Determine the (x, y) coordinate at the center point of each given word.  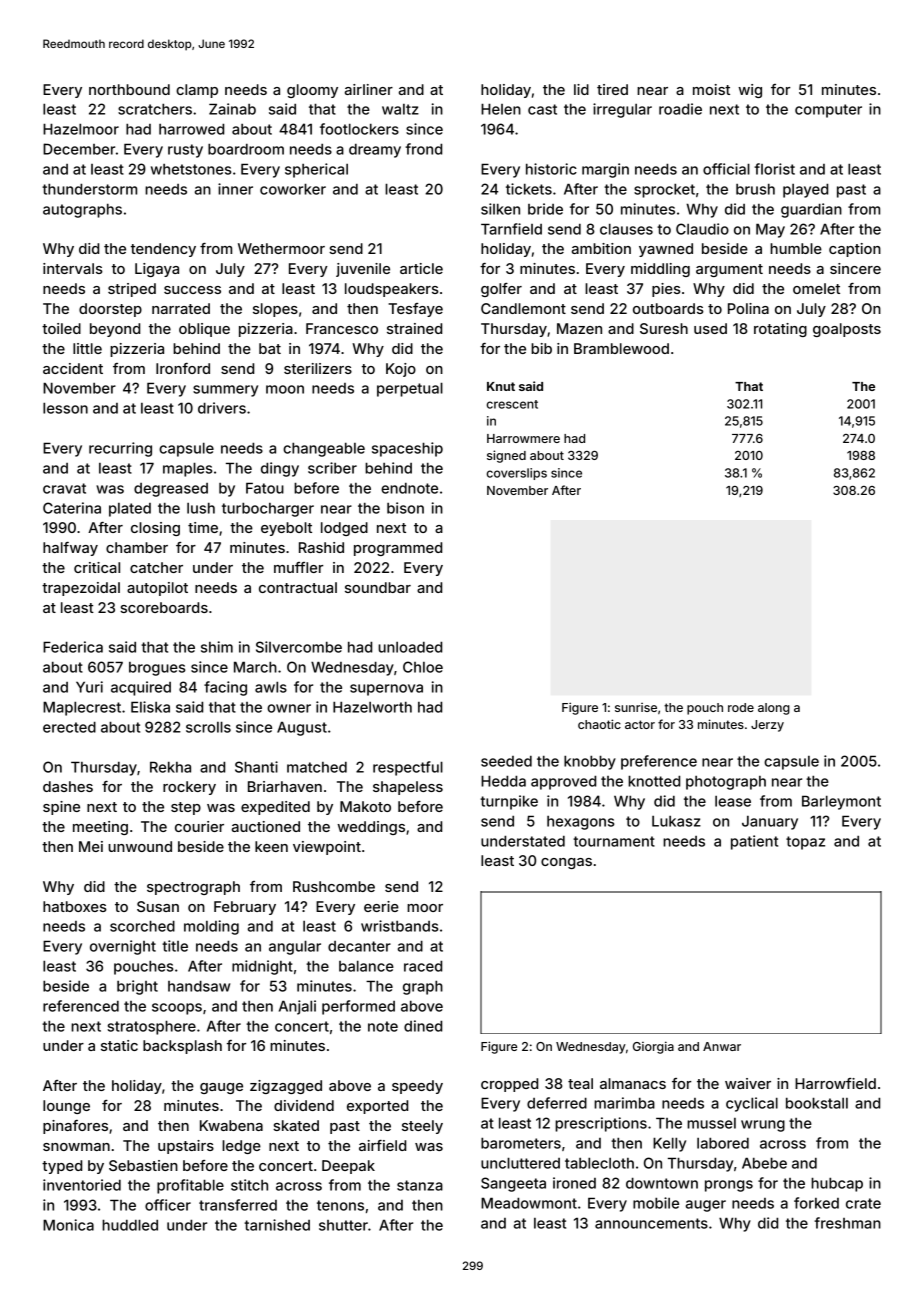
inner (235, 189)
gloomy (312, 91)
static (119, 1045)
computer (828, 111)
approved (563, 782)
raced (423, 966)
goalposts (847, 330)
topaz (805, 843)
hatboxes (75, 906)
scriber (332, 468)
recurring (120, 449)
